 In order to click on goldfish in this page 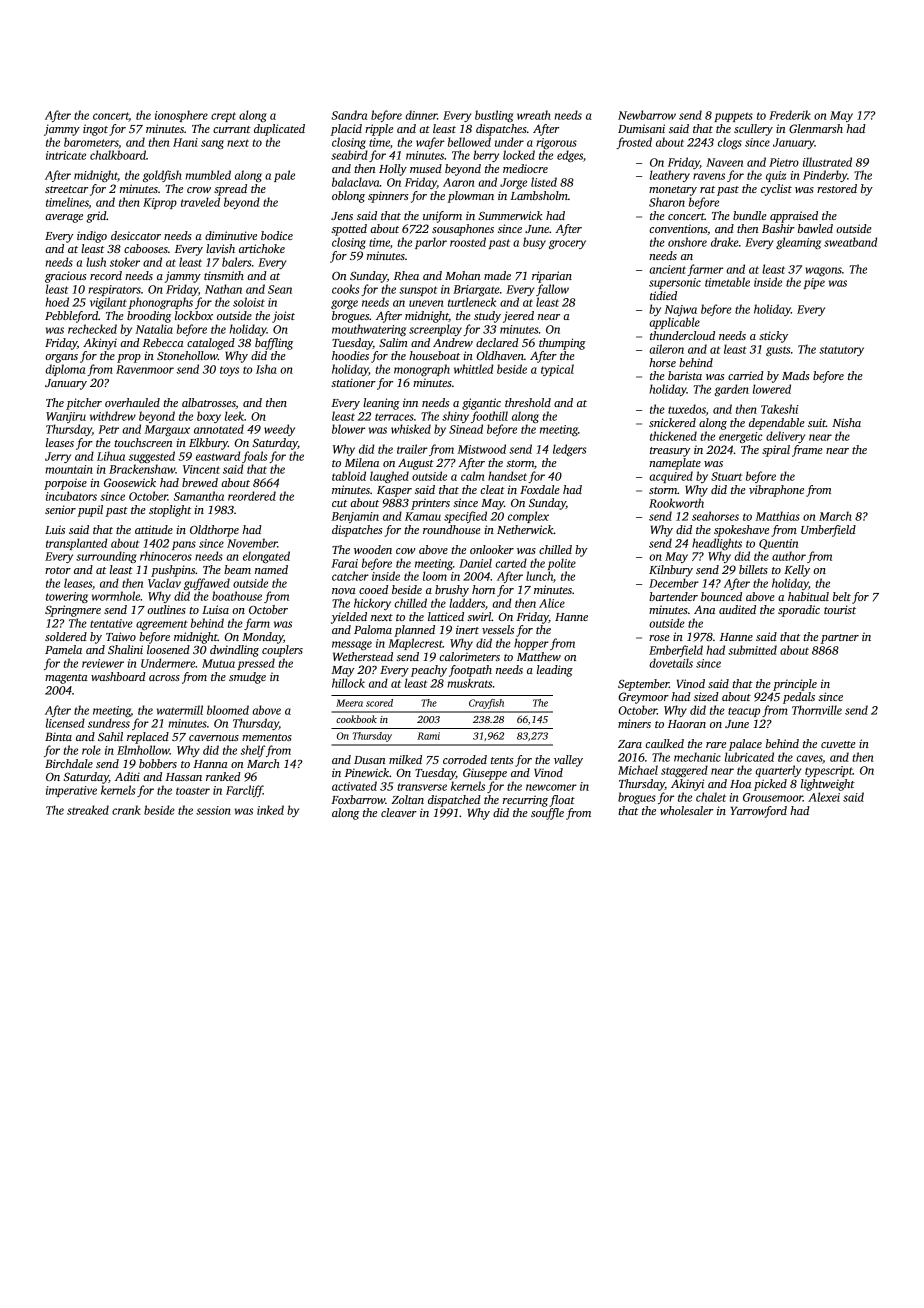, I will do `click(162, 176)`.
